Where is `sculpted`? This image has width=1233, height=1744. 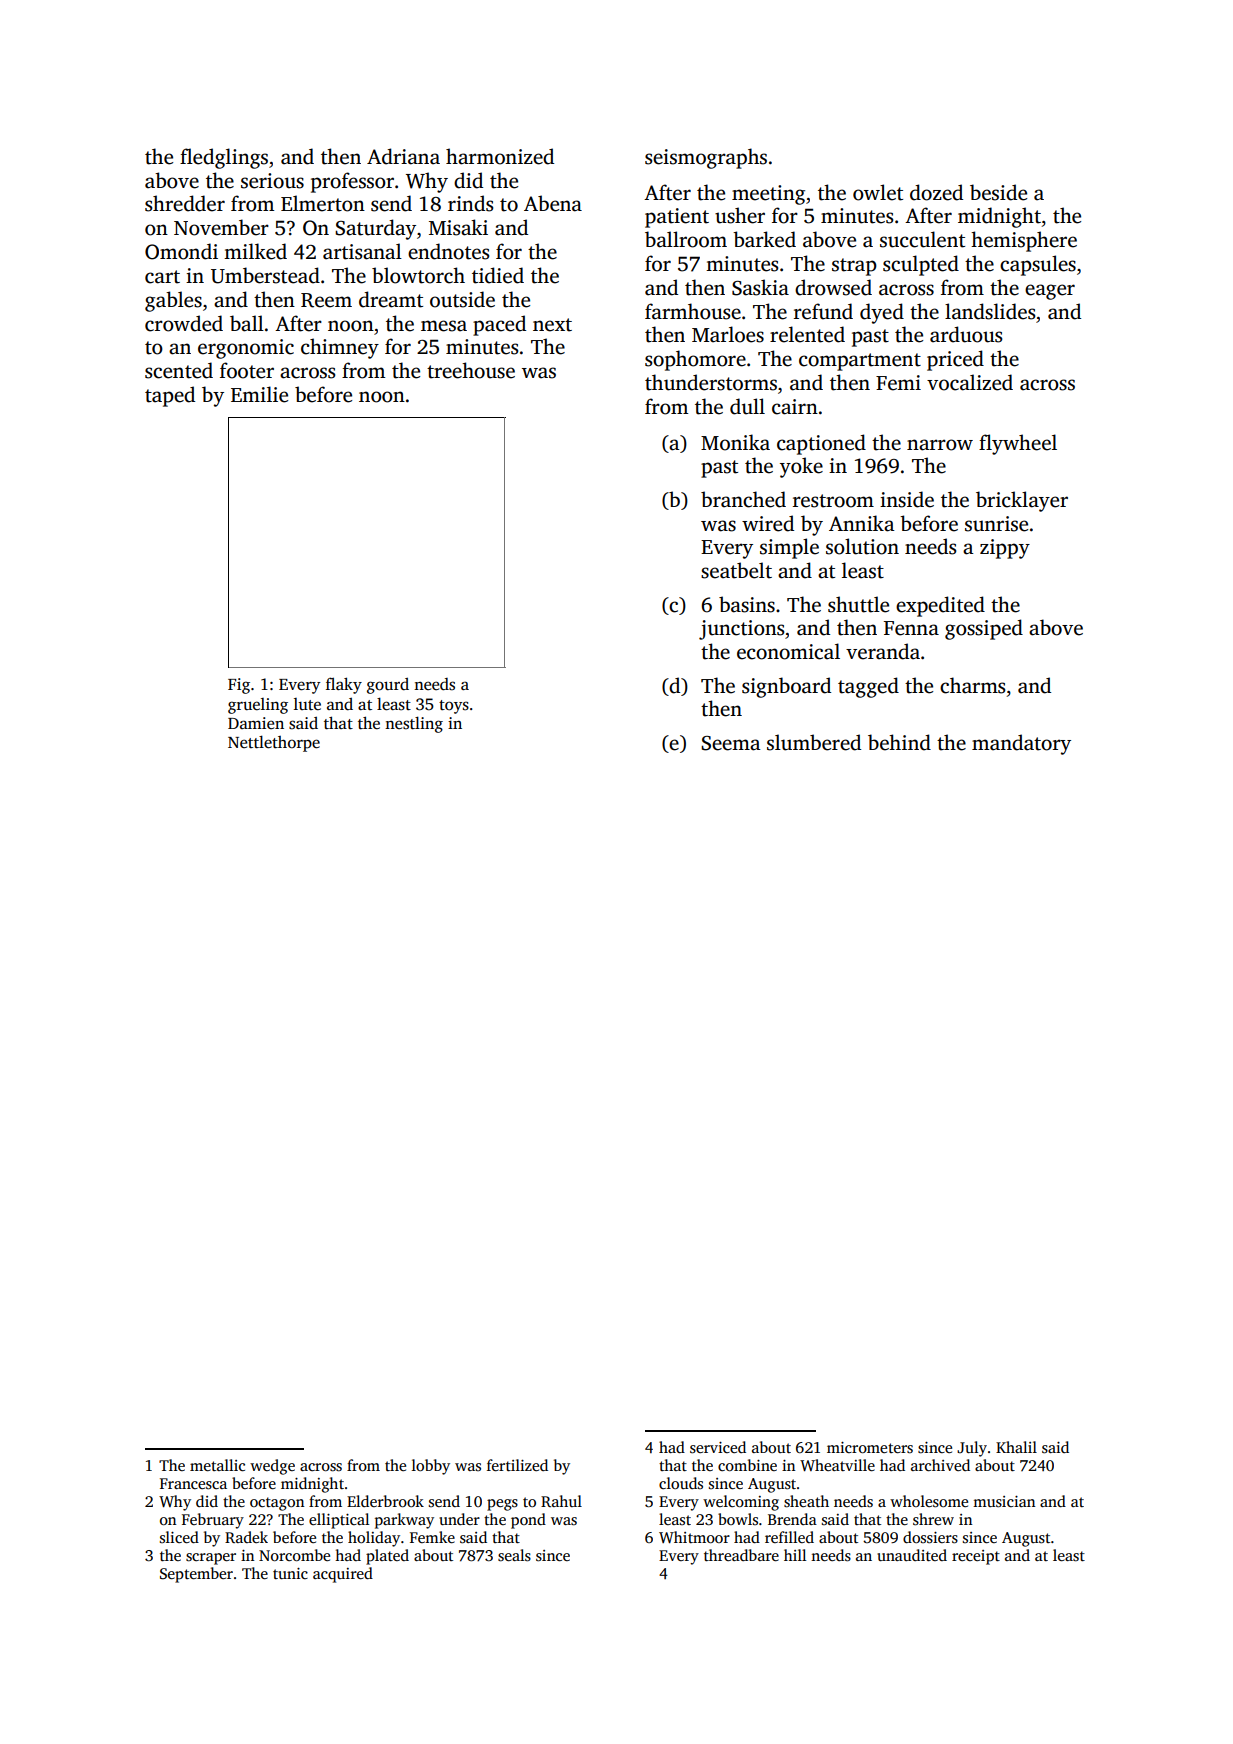 sculpted is located at coordinates (921, 265).
